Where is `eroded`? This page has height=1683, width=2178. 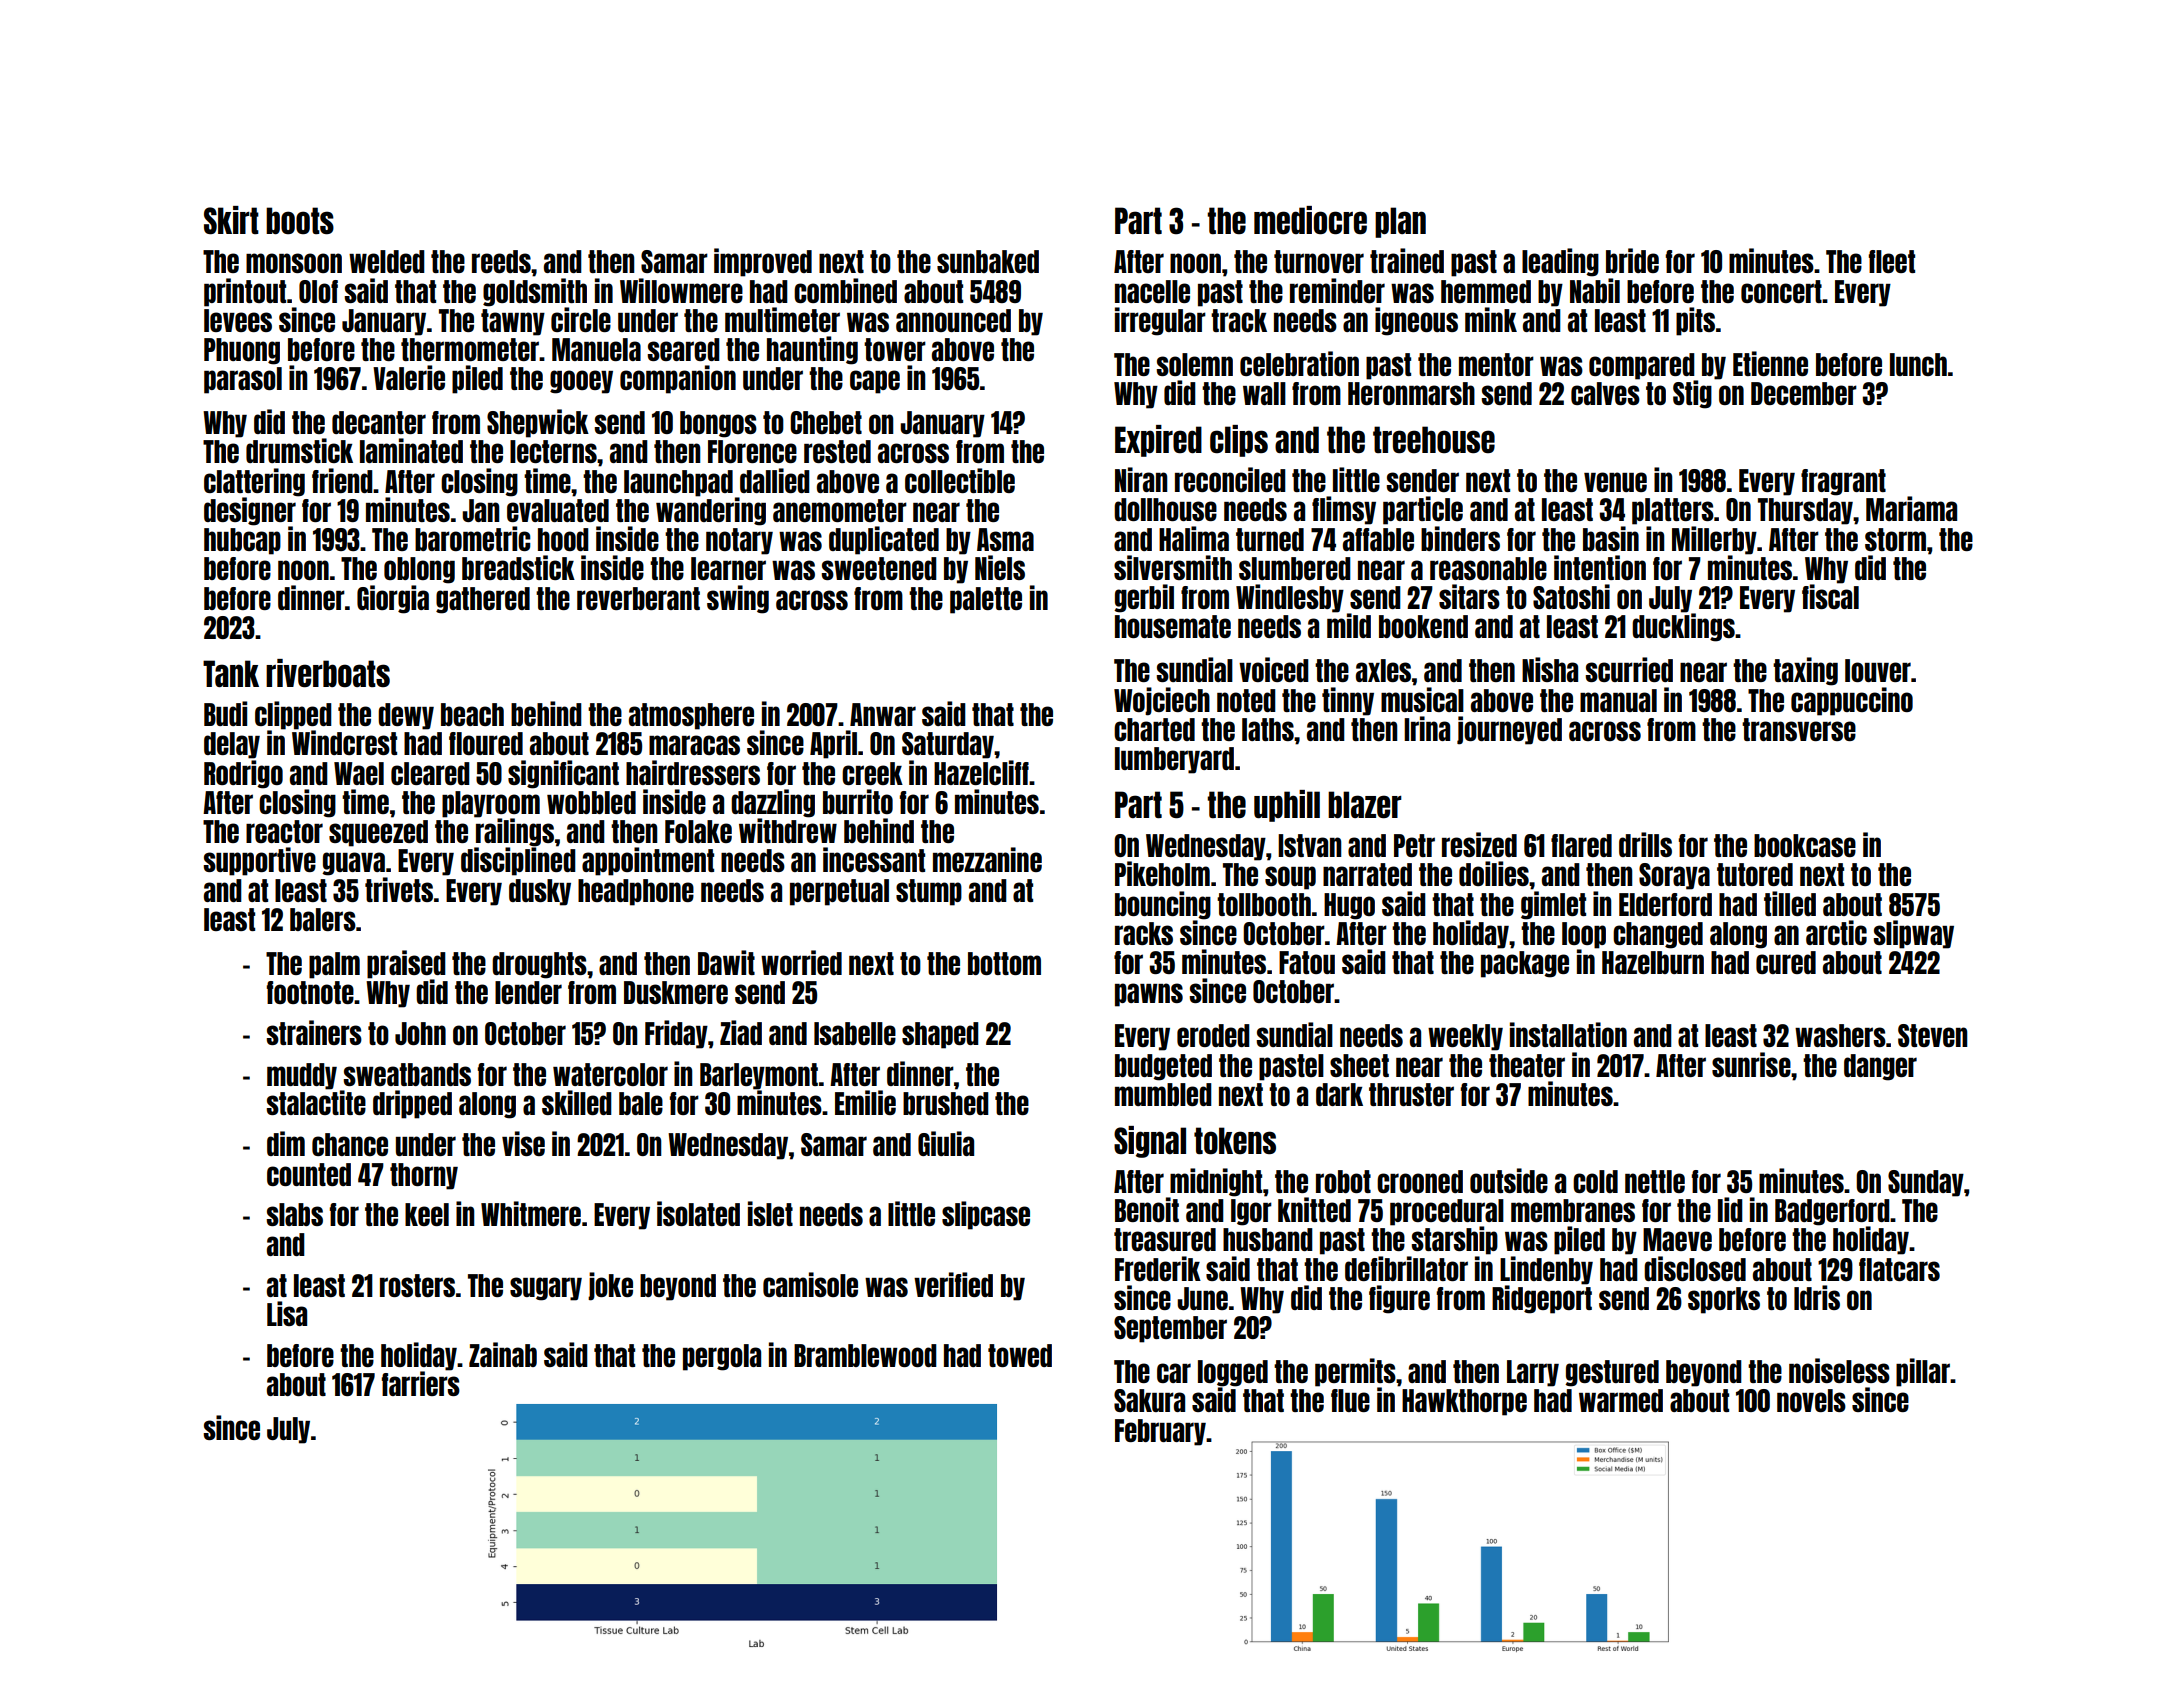 eroded is located at coordinates (1213, 1035).
